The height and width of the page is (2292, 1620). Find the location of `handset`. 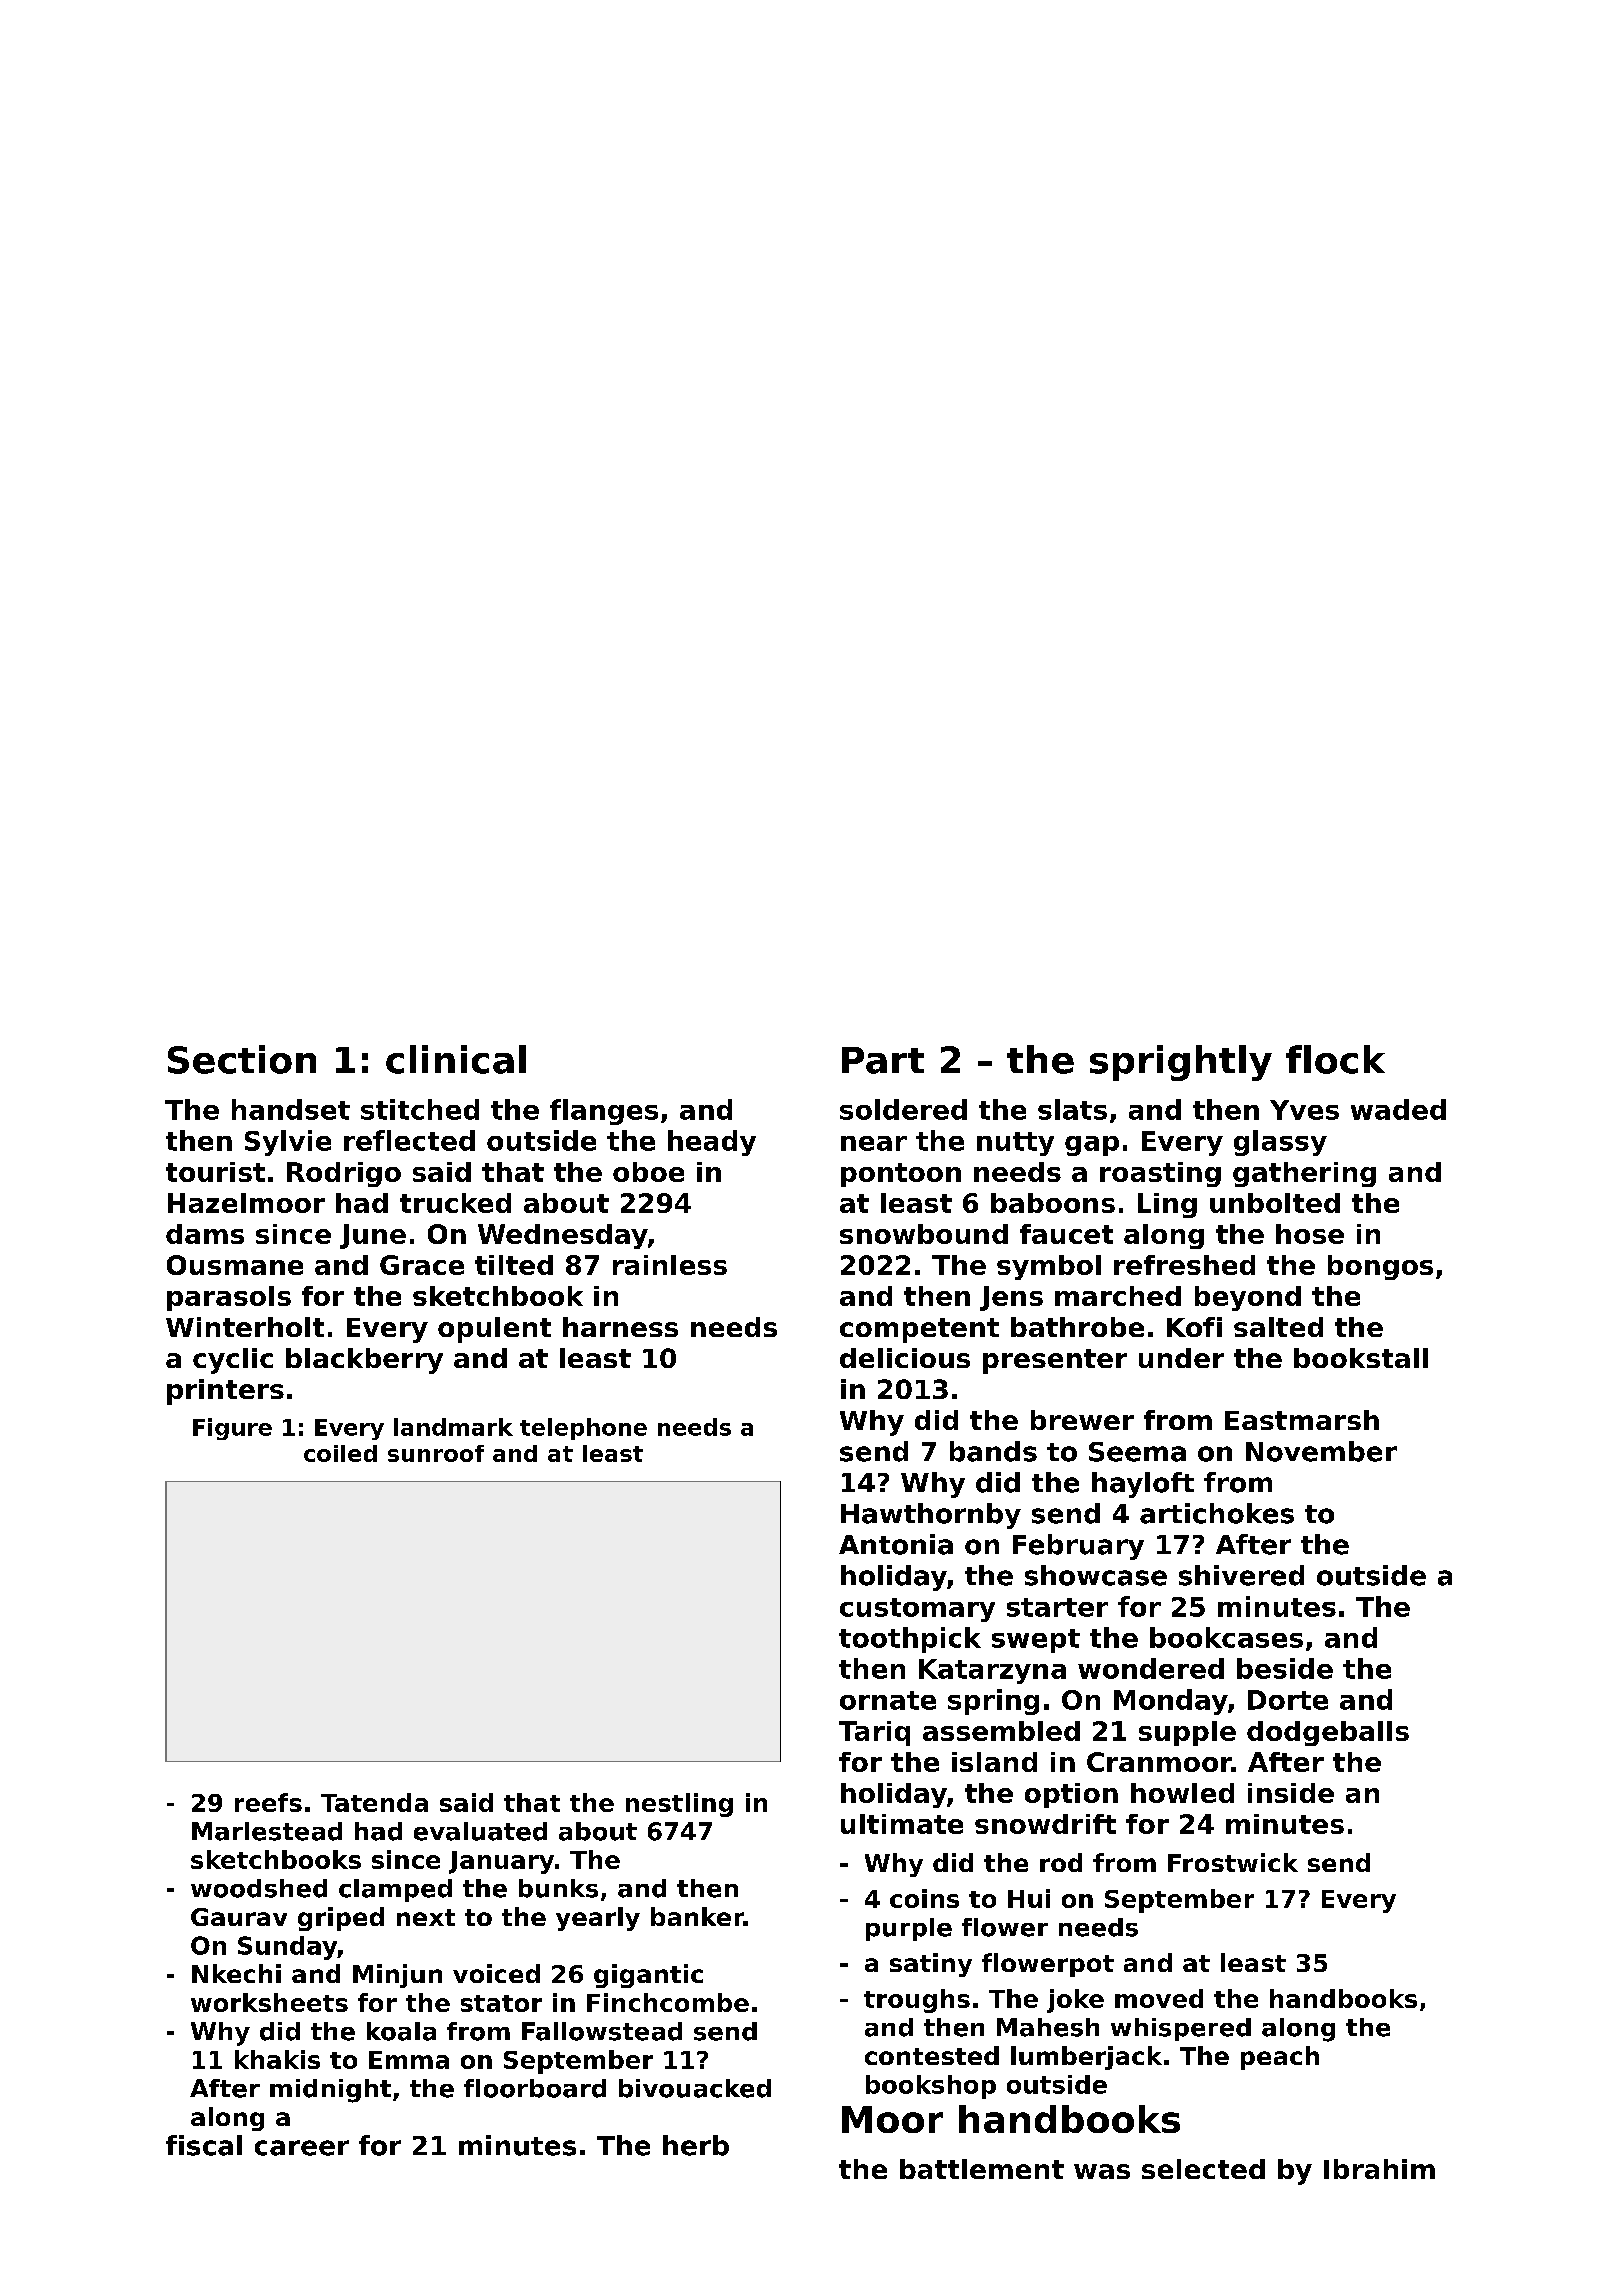

handset is located at coordinates (291, 1109).
